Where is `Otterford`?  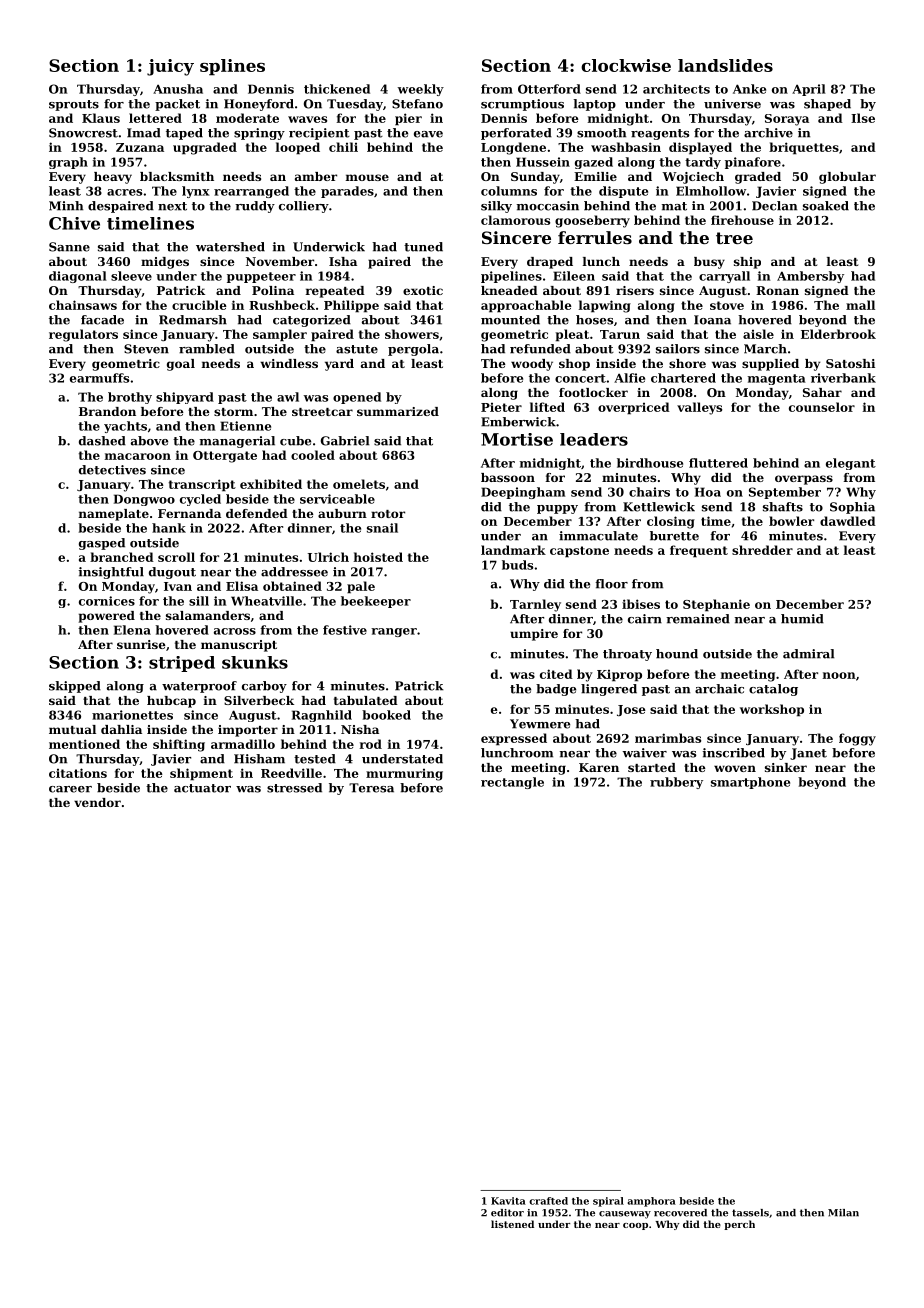
Otterford is located at coordinates (549, 89).
